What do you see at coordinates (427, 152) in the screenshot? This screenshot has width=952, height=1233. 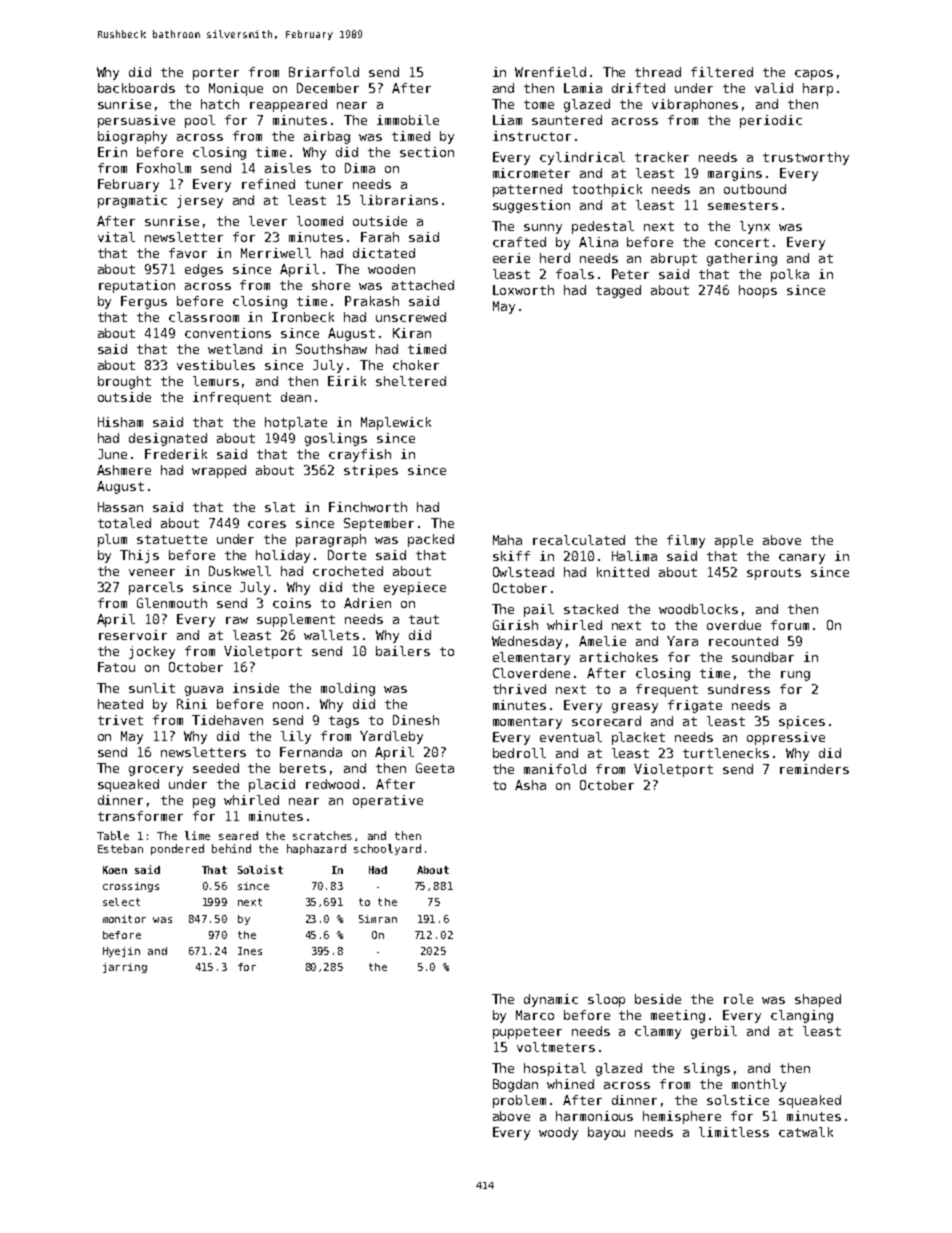 I see `section` at bounding box center [427, 152].
